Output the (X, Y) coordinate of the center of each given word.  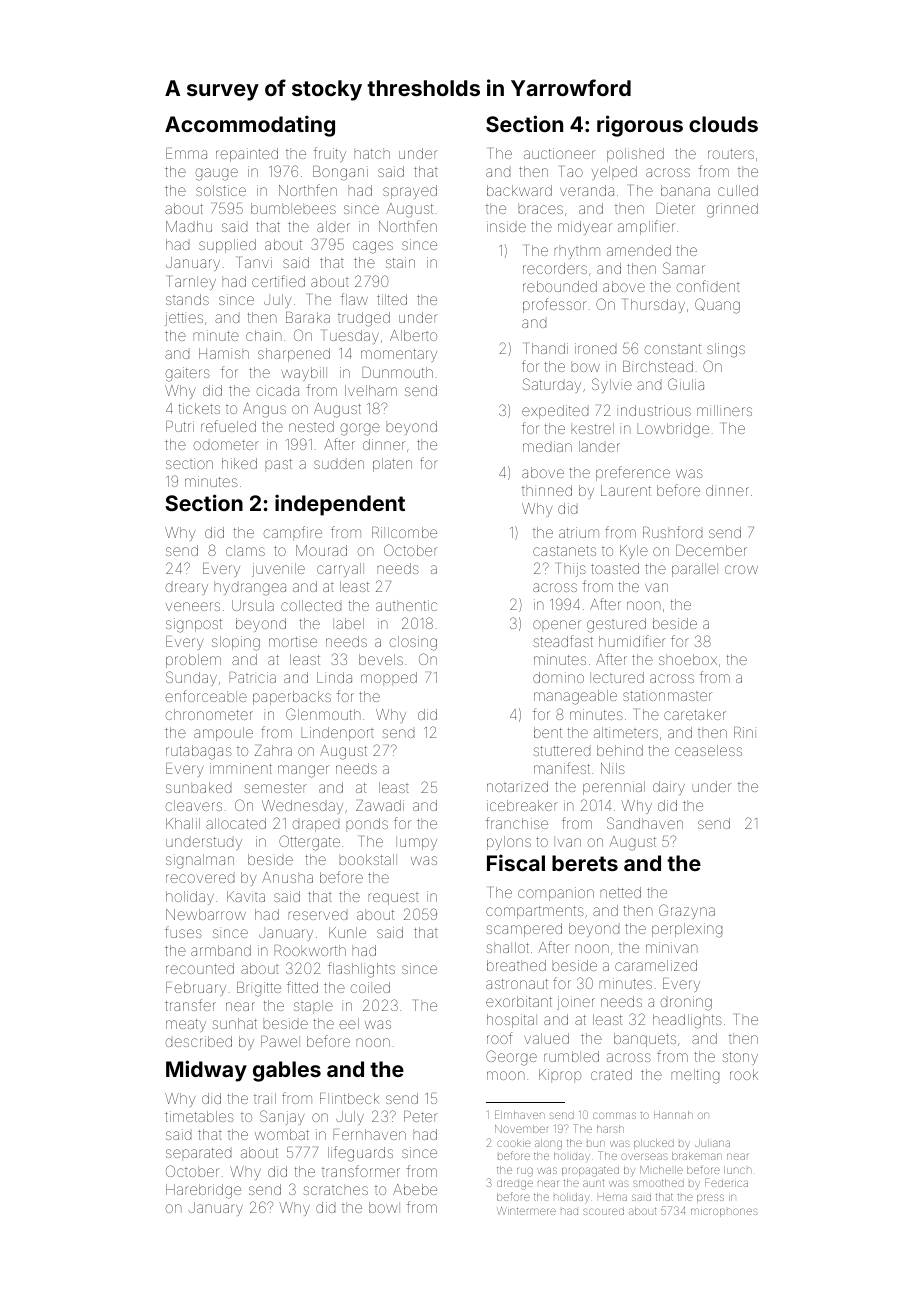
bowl (384, 1207)
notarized (517, 786)
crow (741, 569)
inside (506, 226)
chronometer (209, 714)
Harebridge (203, 1191)
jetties (184, 319)
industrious (654, 410)
